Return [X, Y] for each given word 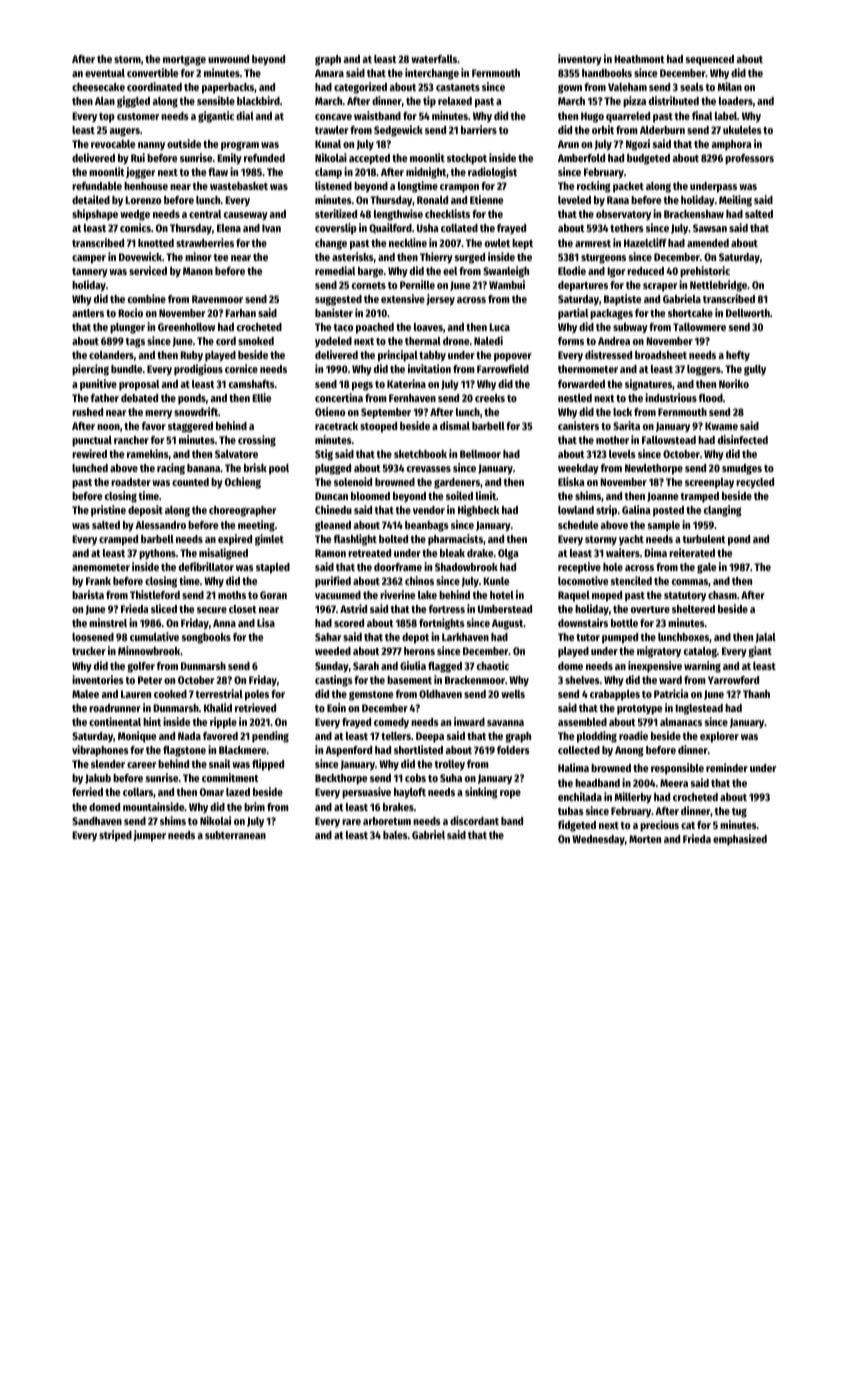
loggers [704, 370]
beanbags [427, 526]
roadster [131, 482]
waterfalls [434, 59]
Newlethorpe [654, 469]
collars [138, 792]
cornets [369, 285]
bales [395, 835]
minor [198, 256]
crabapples [615, 695]
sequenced [710, 60]
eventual [105, 73]
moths [232, 595]
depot [415, 638]
